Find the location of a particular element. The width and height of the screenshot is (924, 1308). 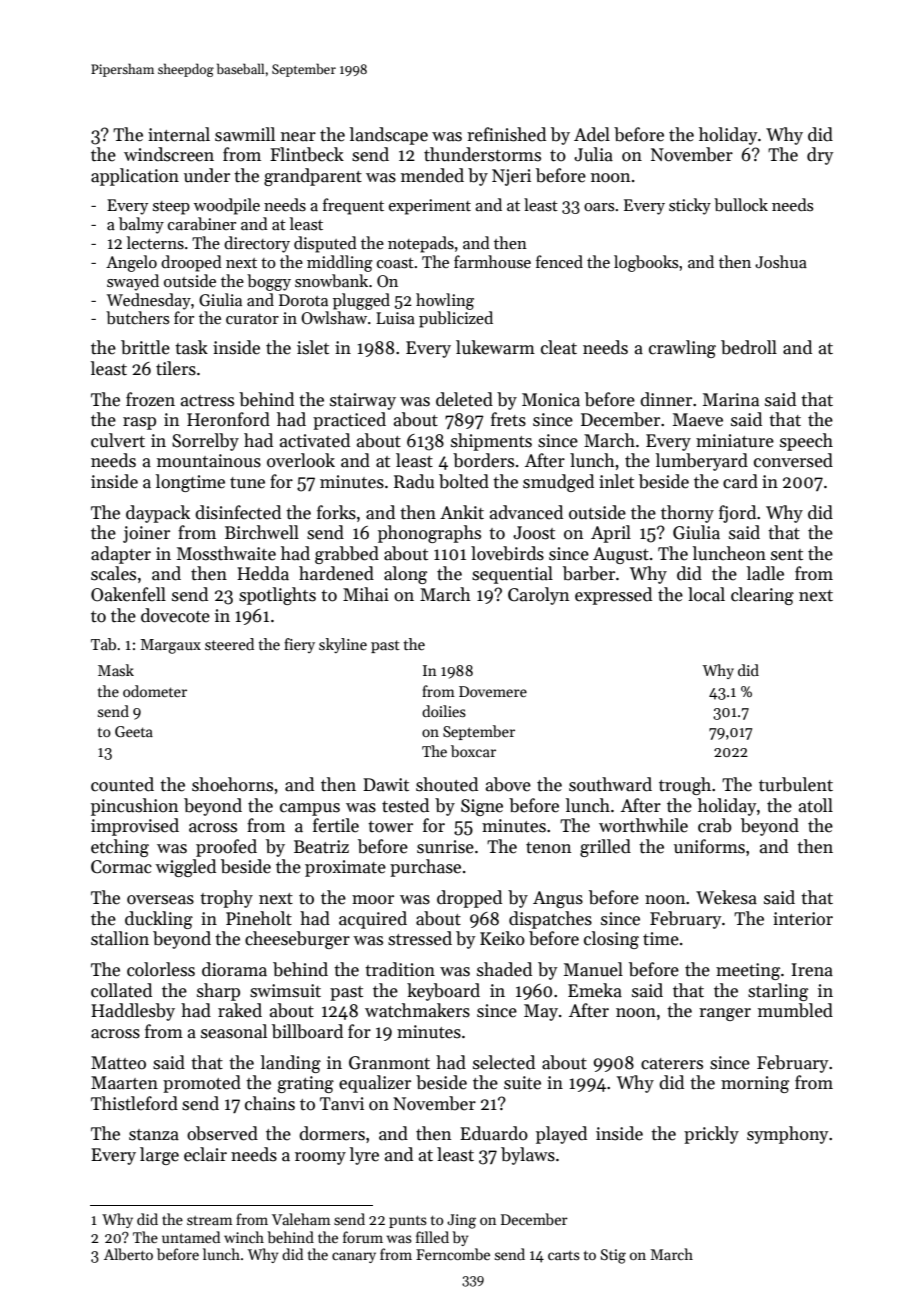

Adel is located at coordinates (592, 134).
